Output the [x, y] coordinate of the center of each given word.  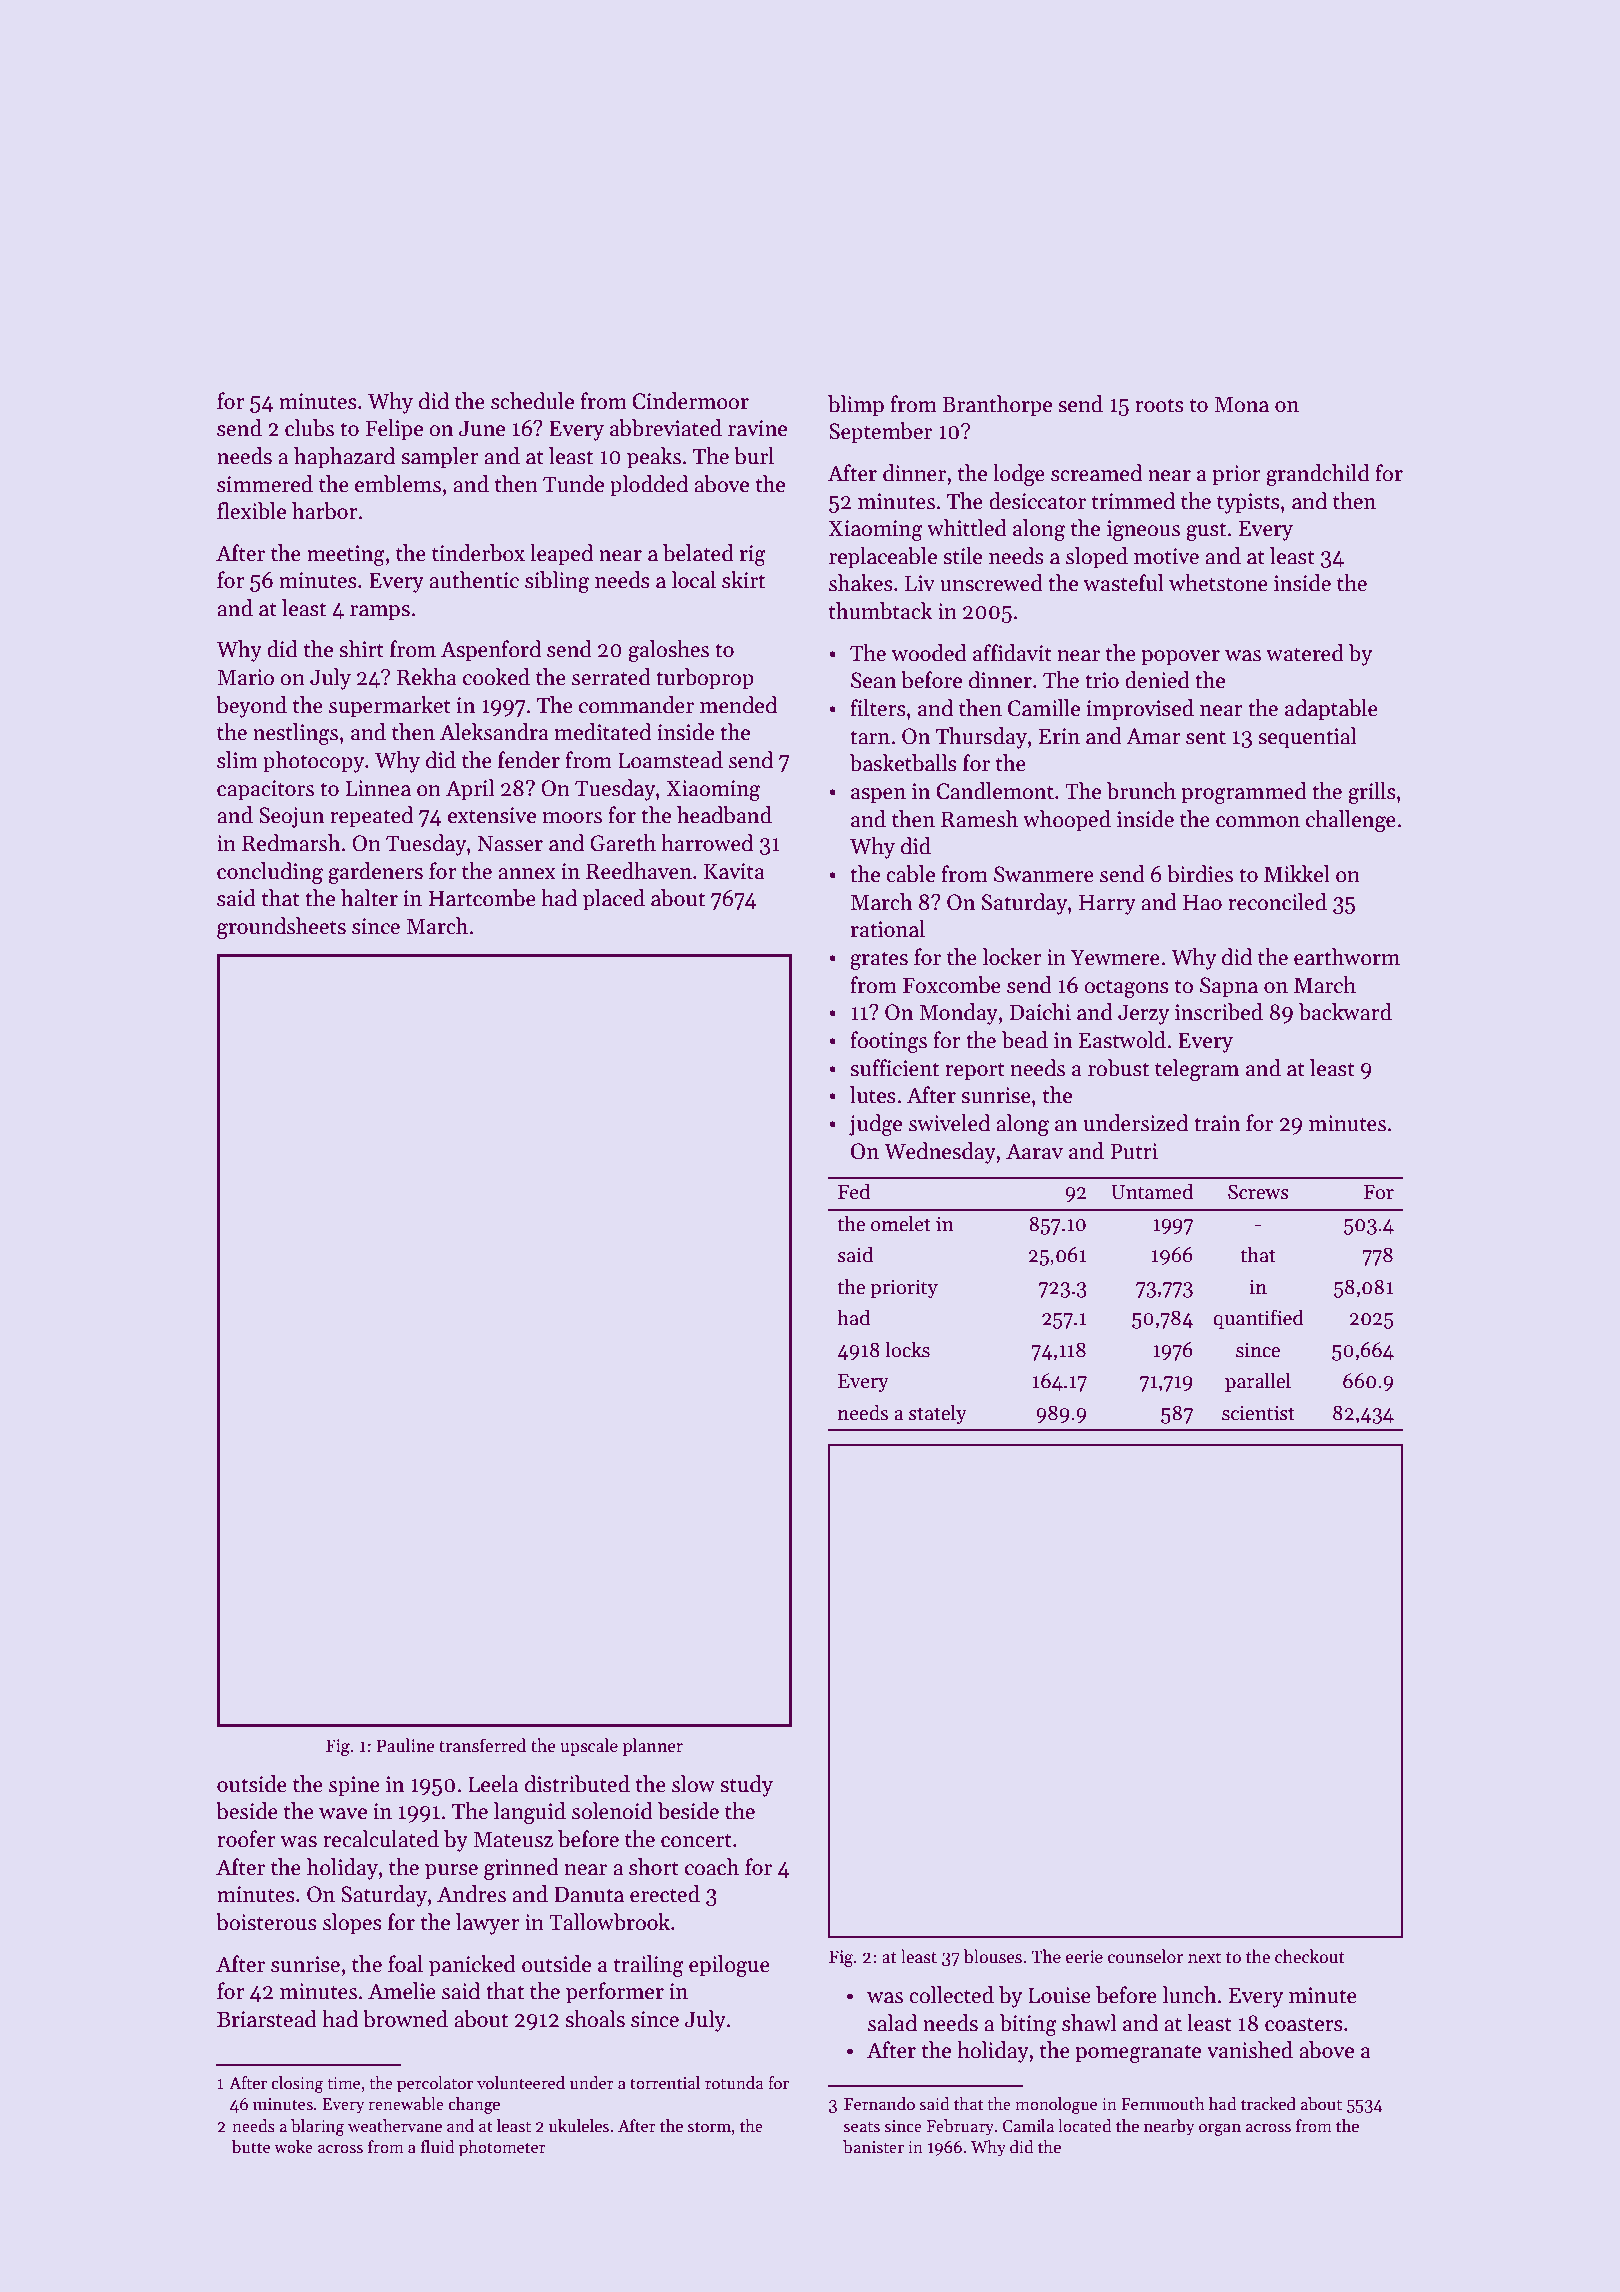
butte [251, 2147]
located [1084, 2126]
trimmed [1133, 501]
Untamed [1152, 1191]
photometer [502, 2148]
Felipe [394, 430]
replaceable [883, 558]
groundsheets [281, 928]
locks [907, 1349]
